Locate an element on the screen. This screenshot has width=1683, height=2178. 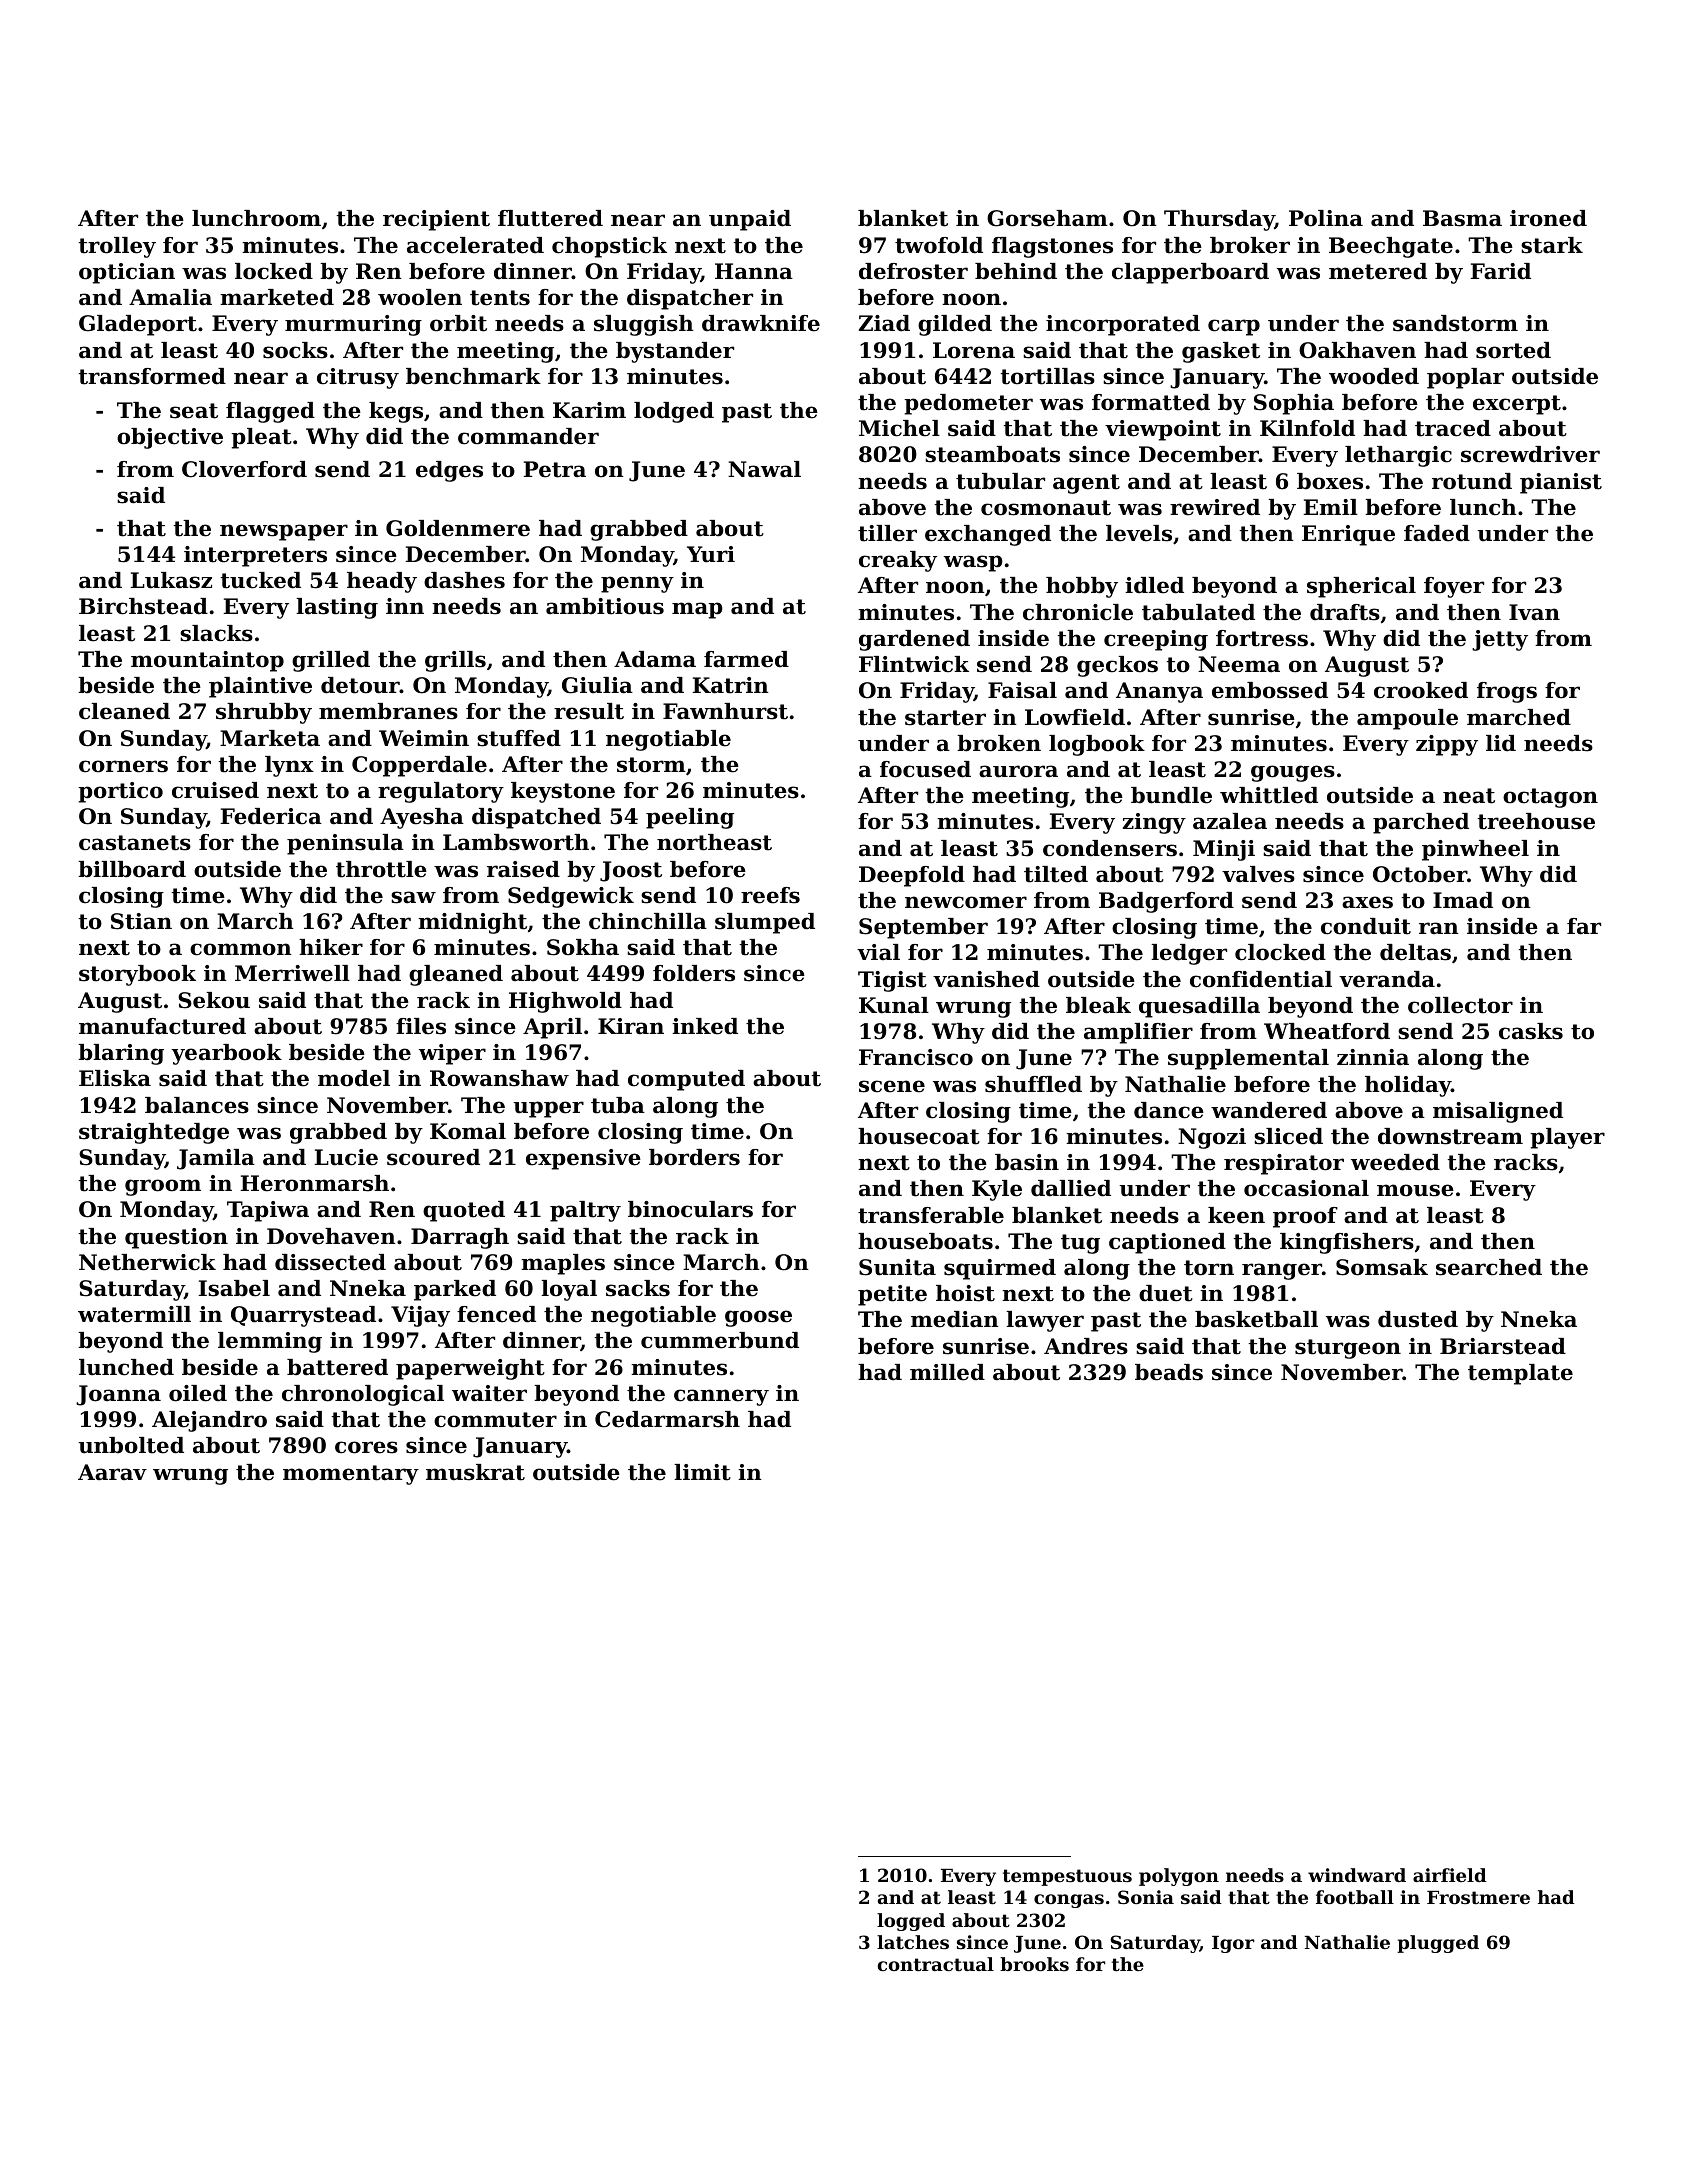
carp is located at coordinates (1234, 327).
